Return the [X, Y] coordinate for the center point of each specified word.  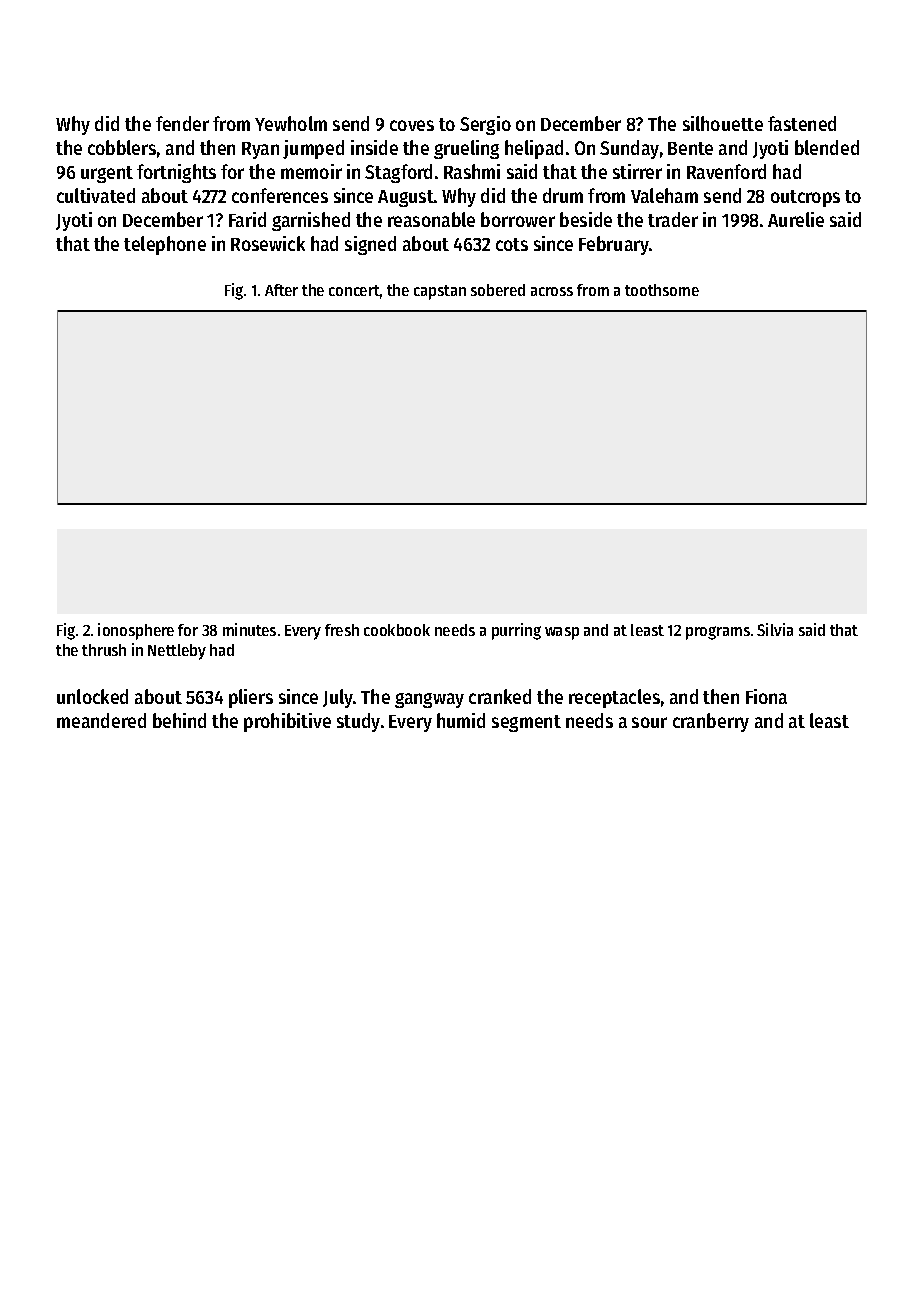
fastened [802, 123]
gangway [429, 700]
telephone [165, 245]
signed [370, 245]
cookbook [397, 630]
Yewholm [291, 123]
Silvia [775, 629]
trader [673, 219]
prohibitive [287, 722]
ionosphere [136, 631]
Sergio [485, 125]
